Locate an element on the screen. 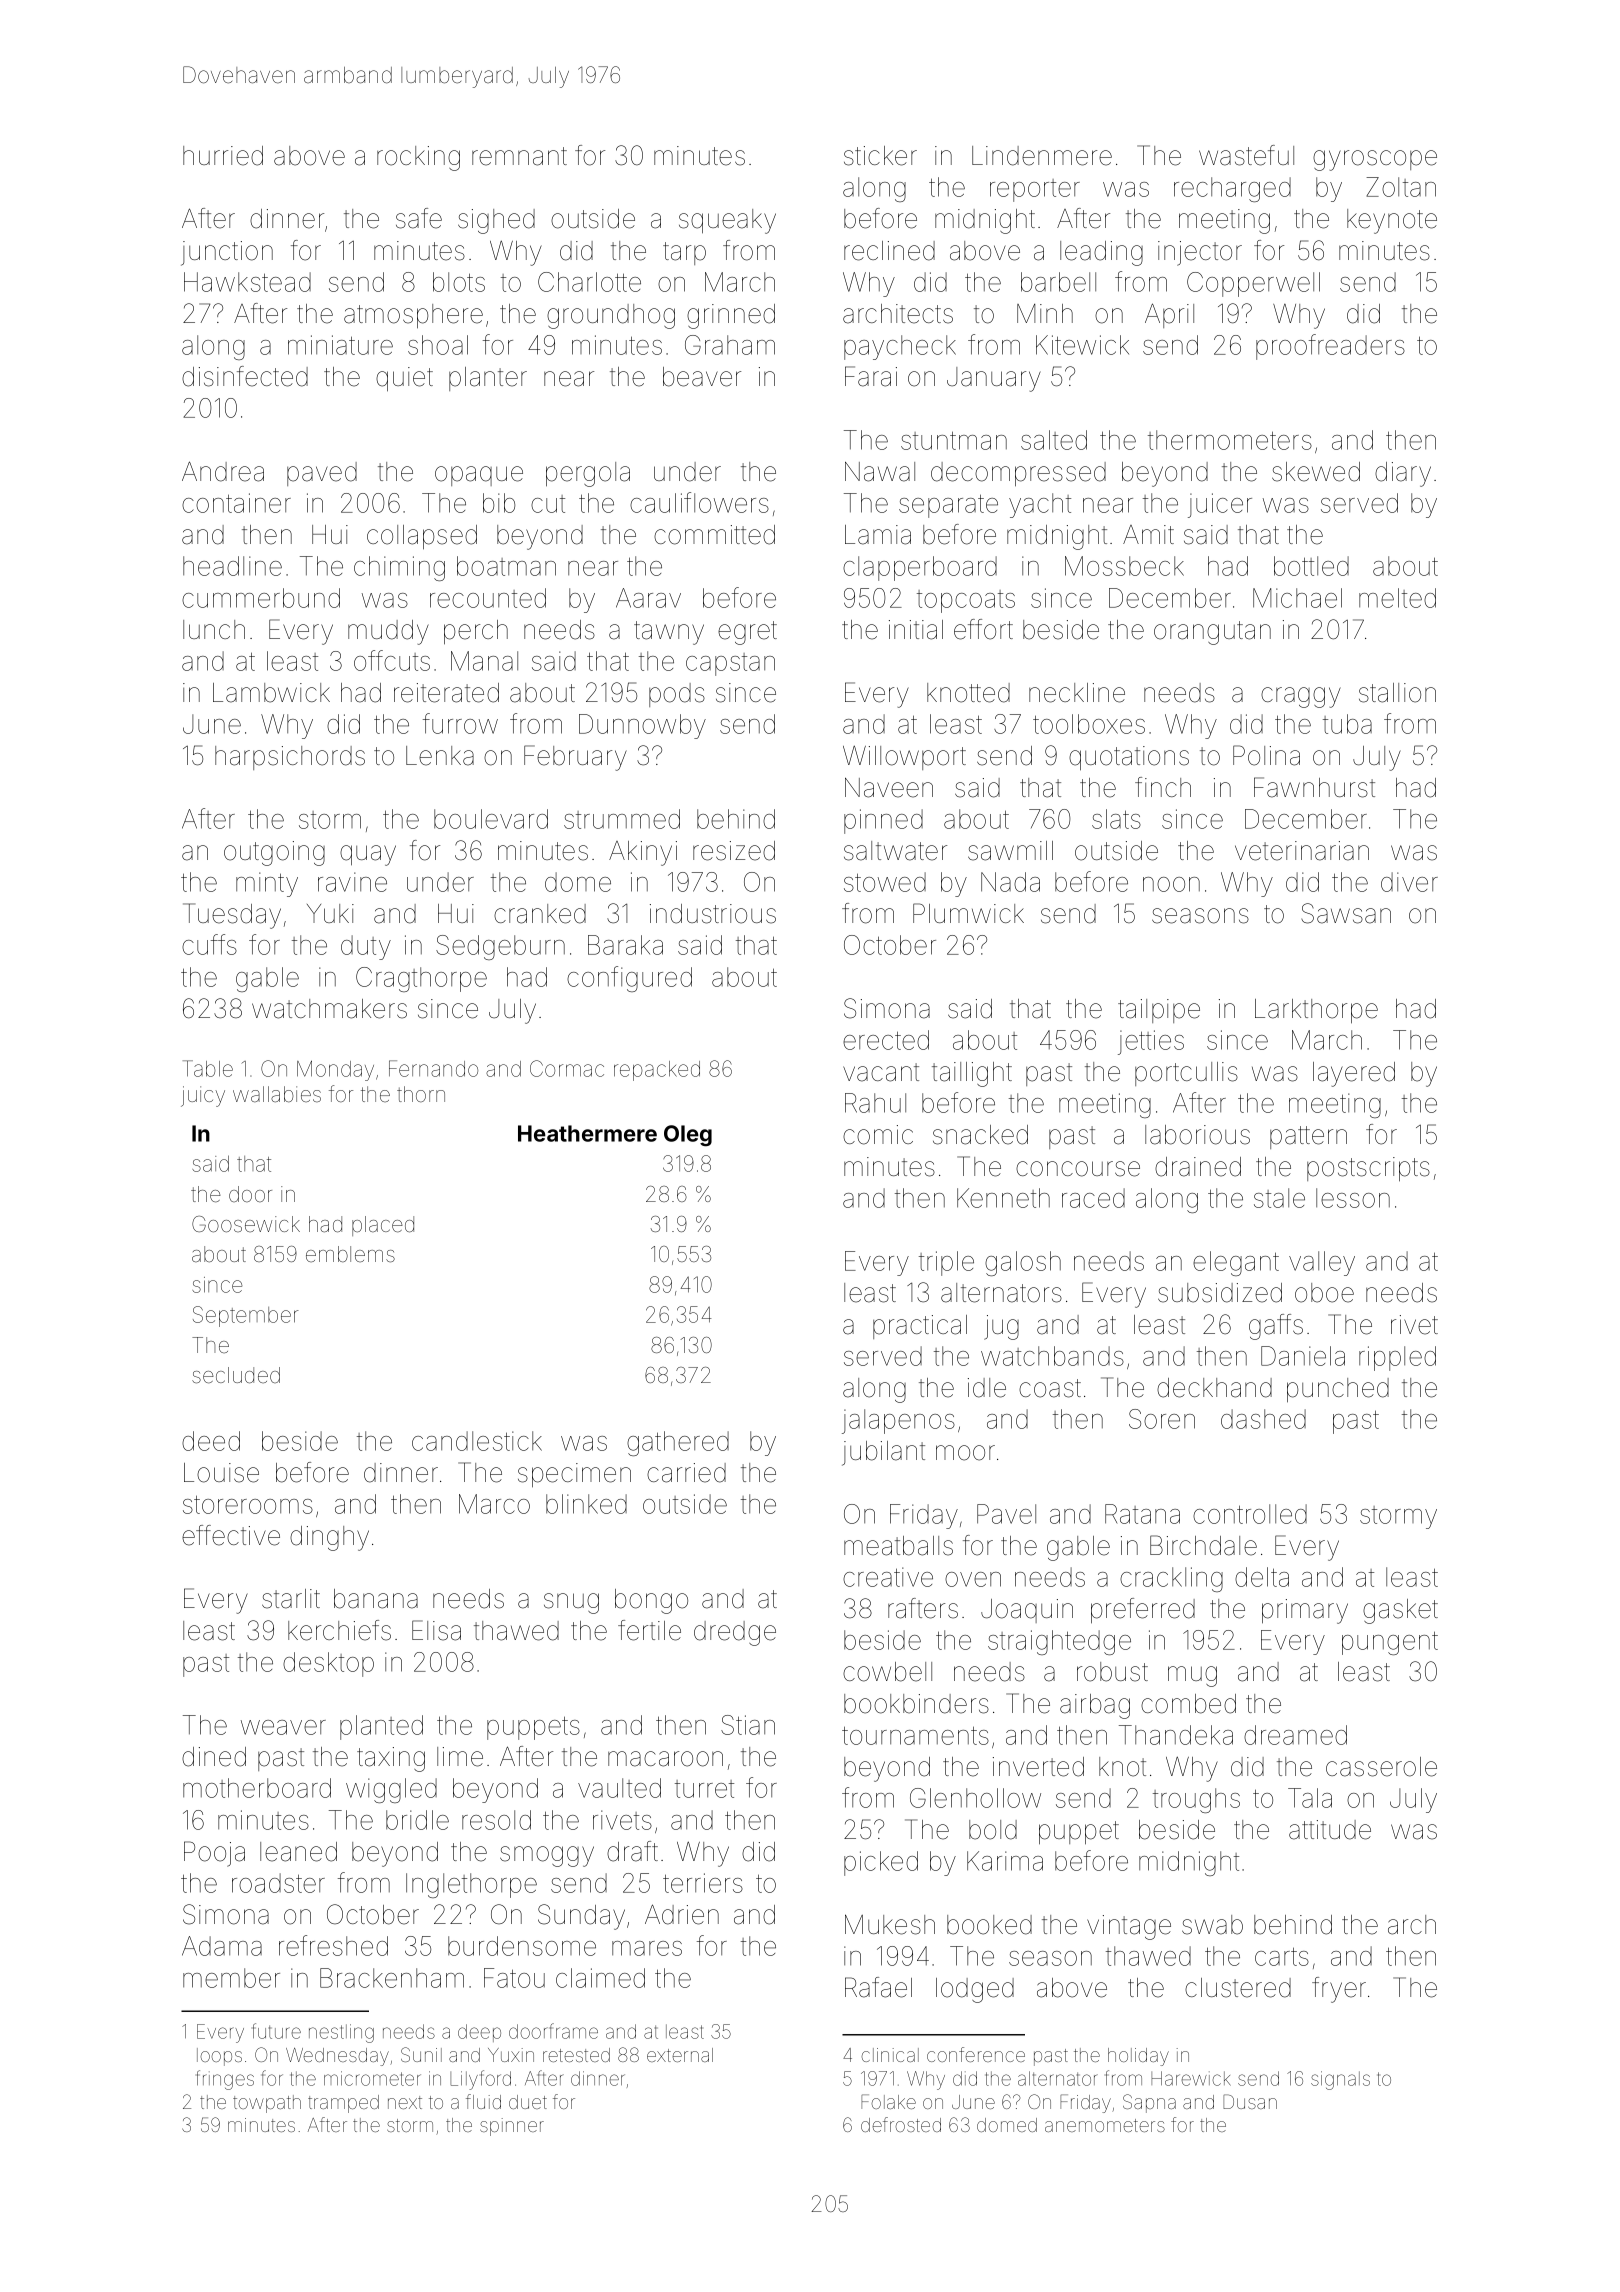 The height and width of the screenshot is (2292, 1620). placed is located at coordinates (383, 1226).
